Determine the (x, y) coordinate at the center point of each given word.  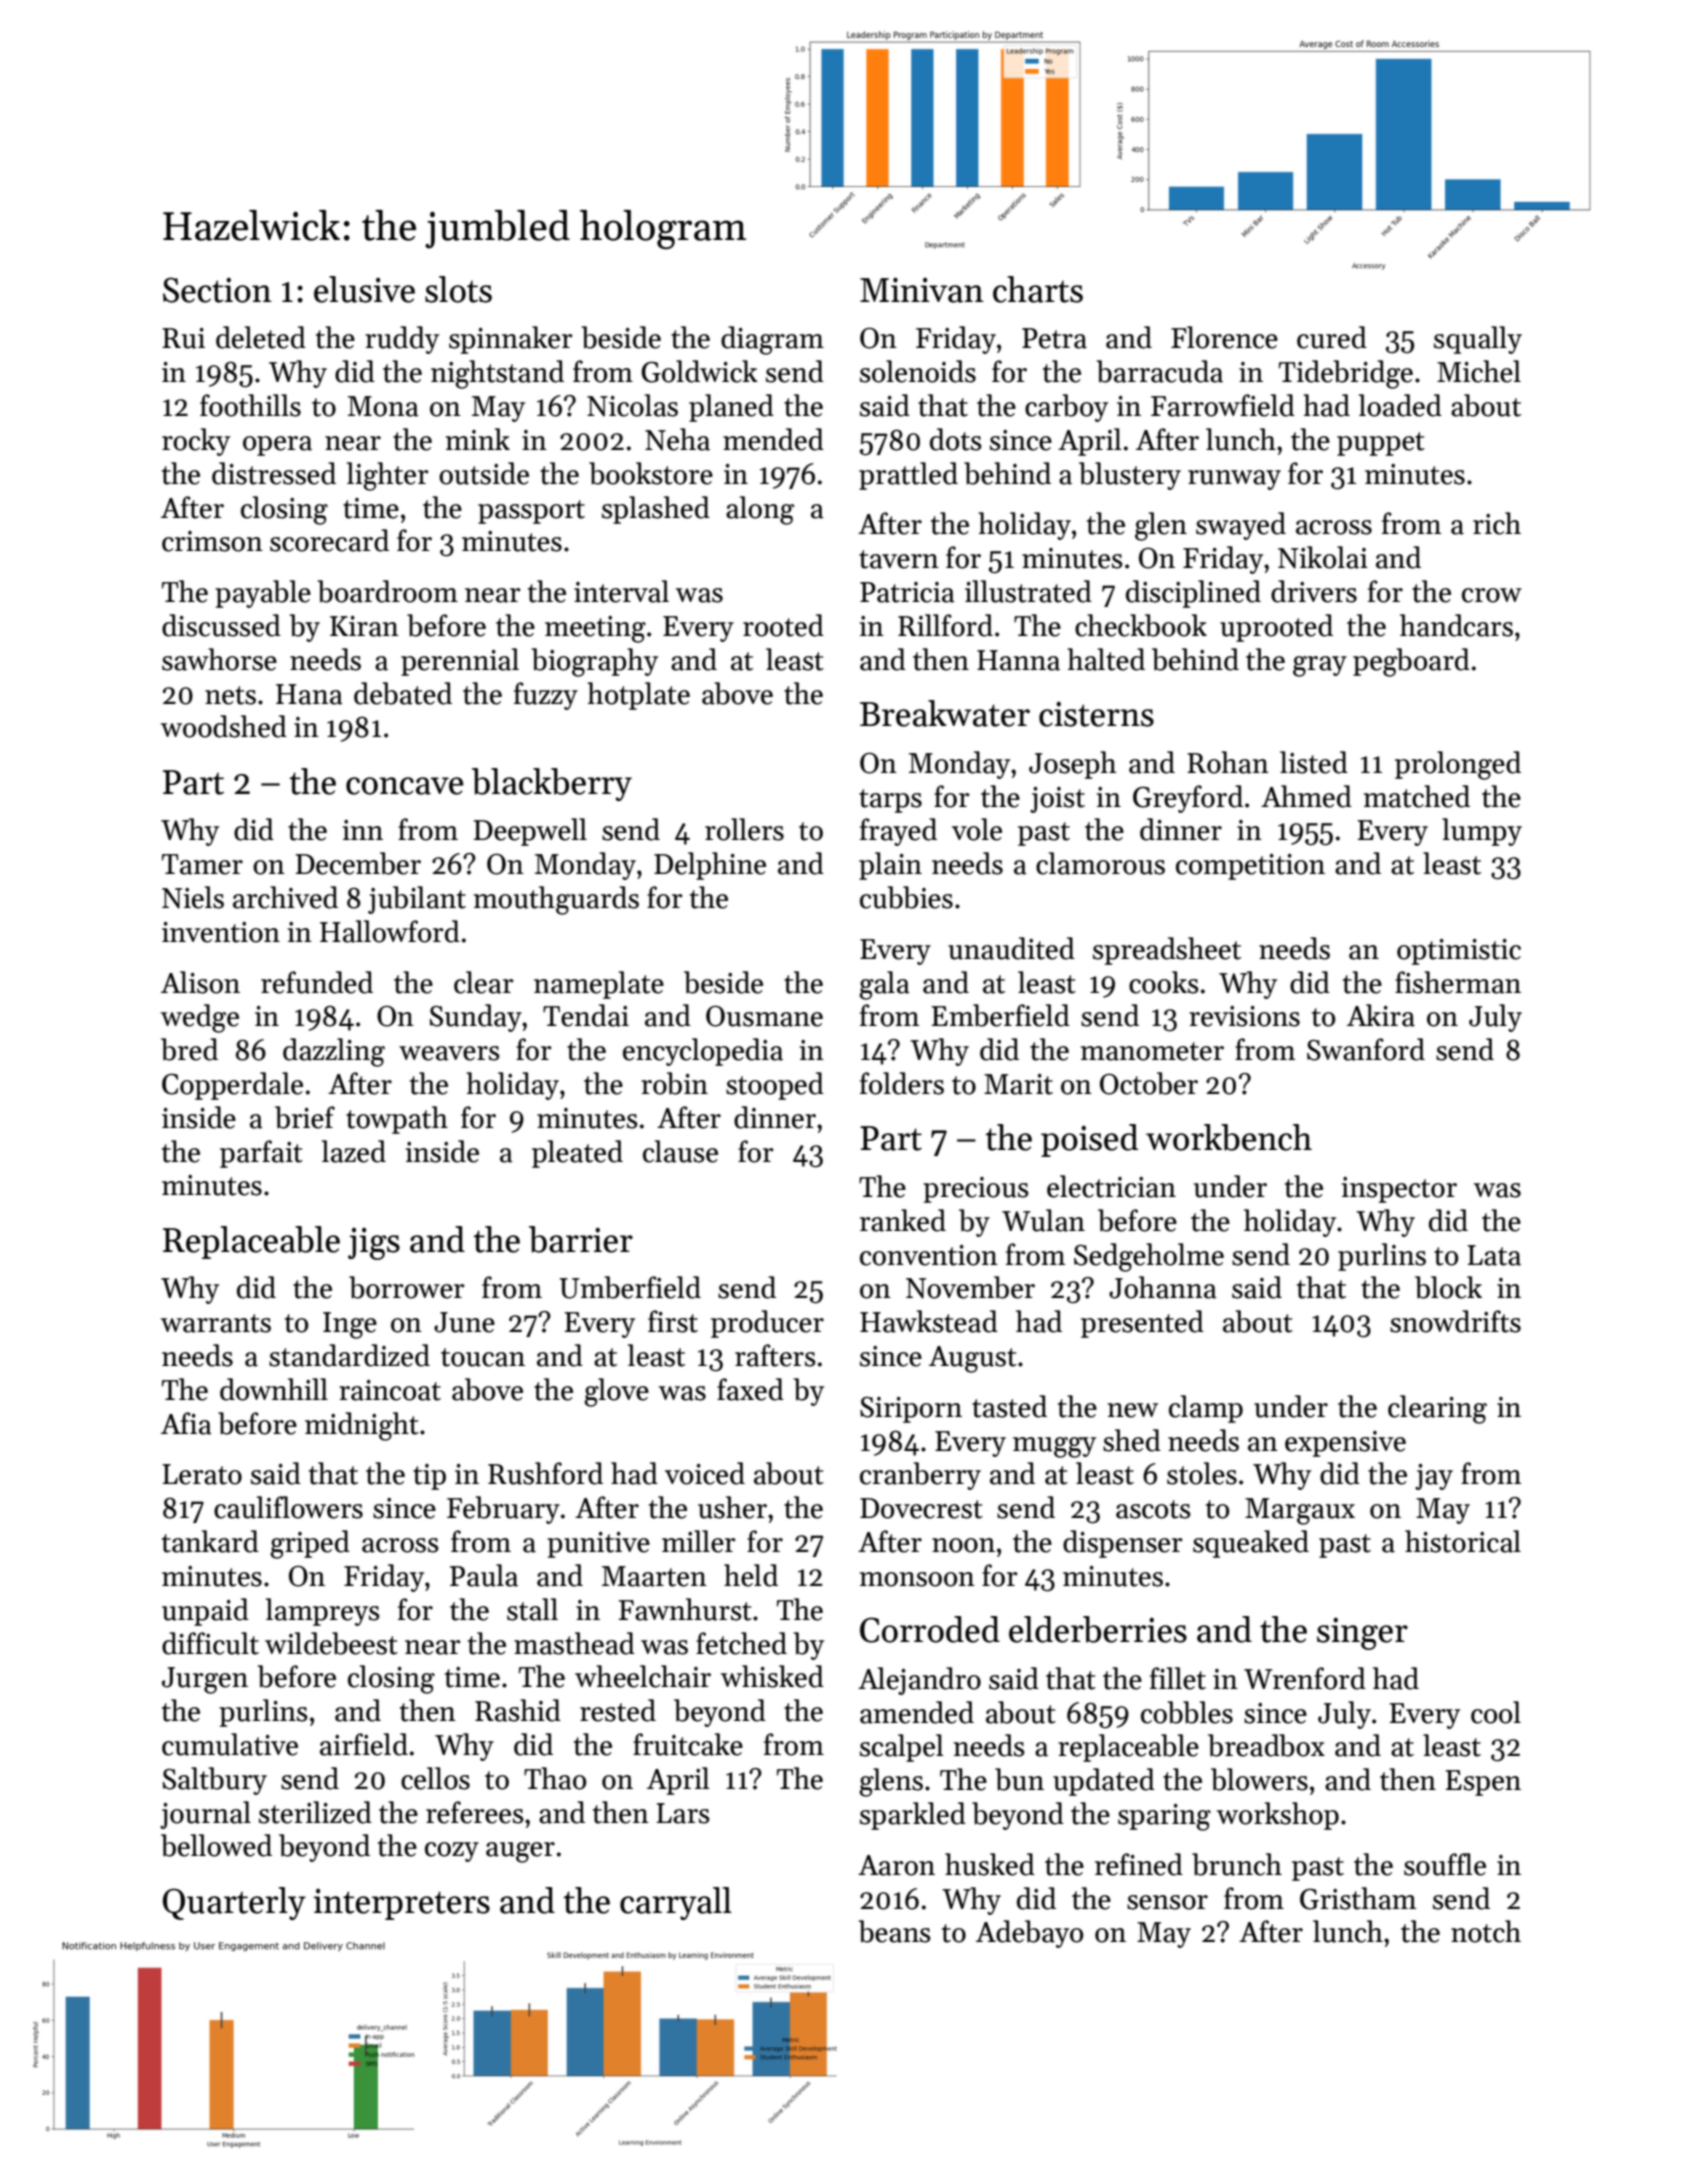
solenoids (918, 371)
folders (902, 1083)
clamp (1206, 1409)
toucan (483, 1357)
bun (1019, 1779)
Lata (1494, 1255)
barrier (581, 1239)
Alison (200, 982)
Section (217, 290)
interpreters (401, 1904)
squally (1478, 340)
